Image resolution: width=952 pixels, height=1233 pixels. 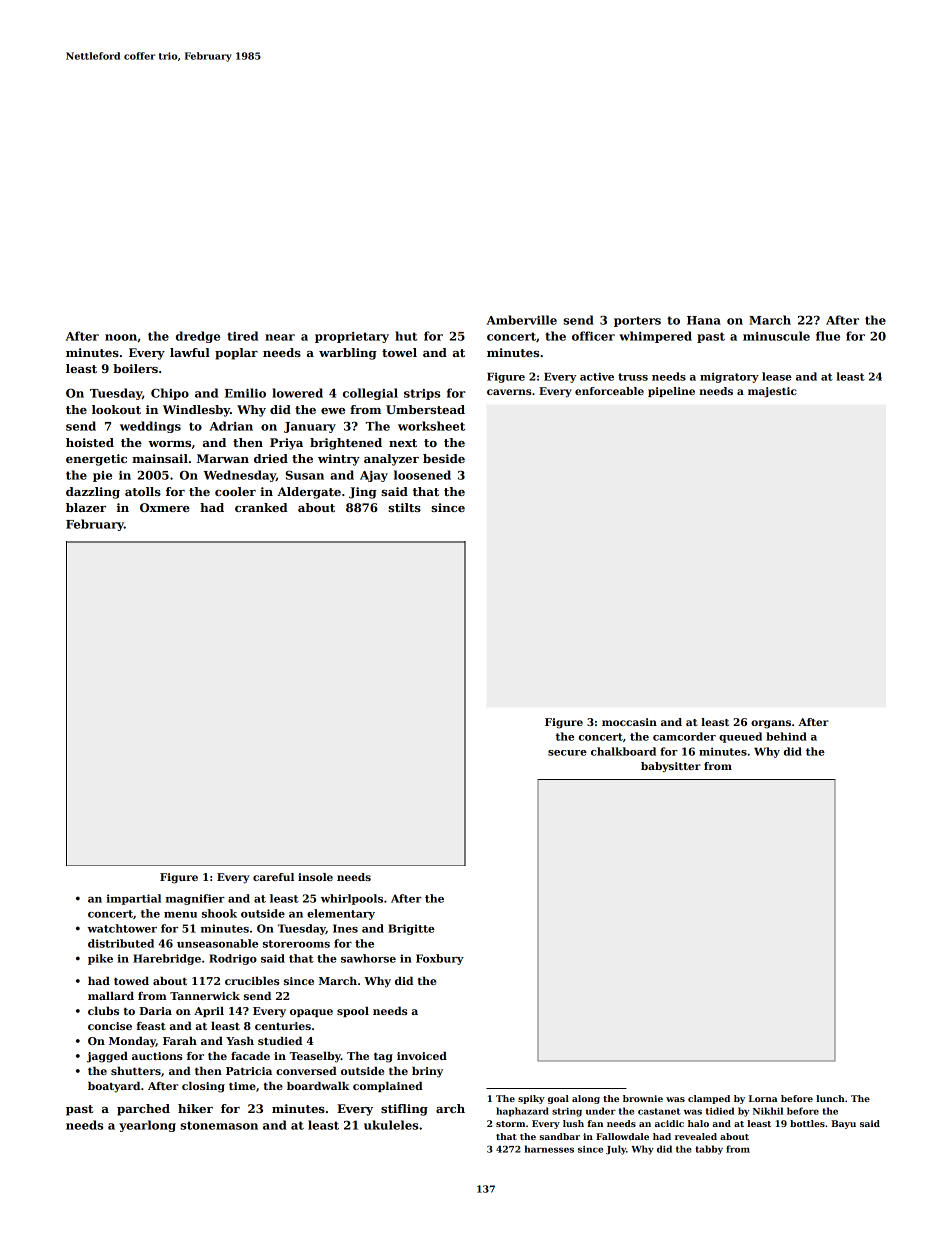 I want to click on flue, so click(x=828, y=336).
